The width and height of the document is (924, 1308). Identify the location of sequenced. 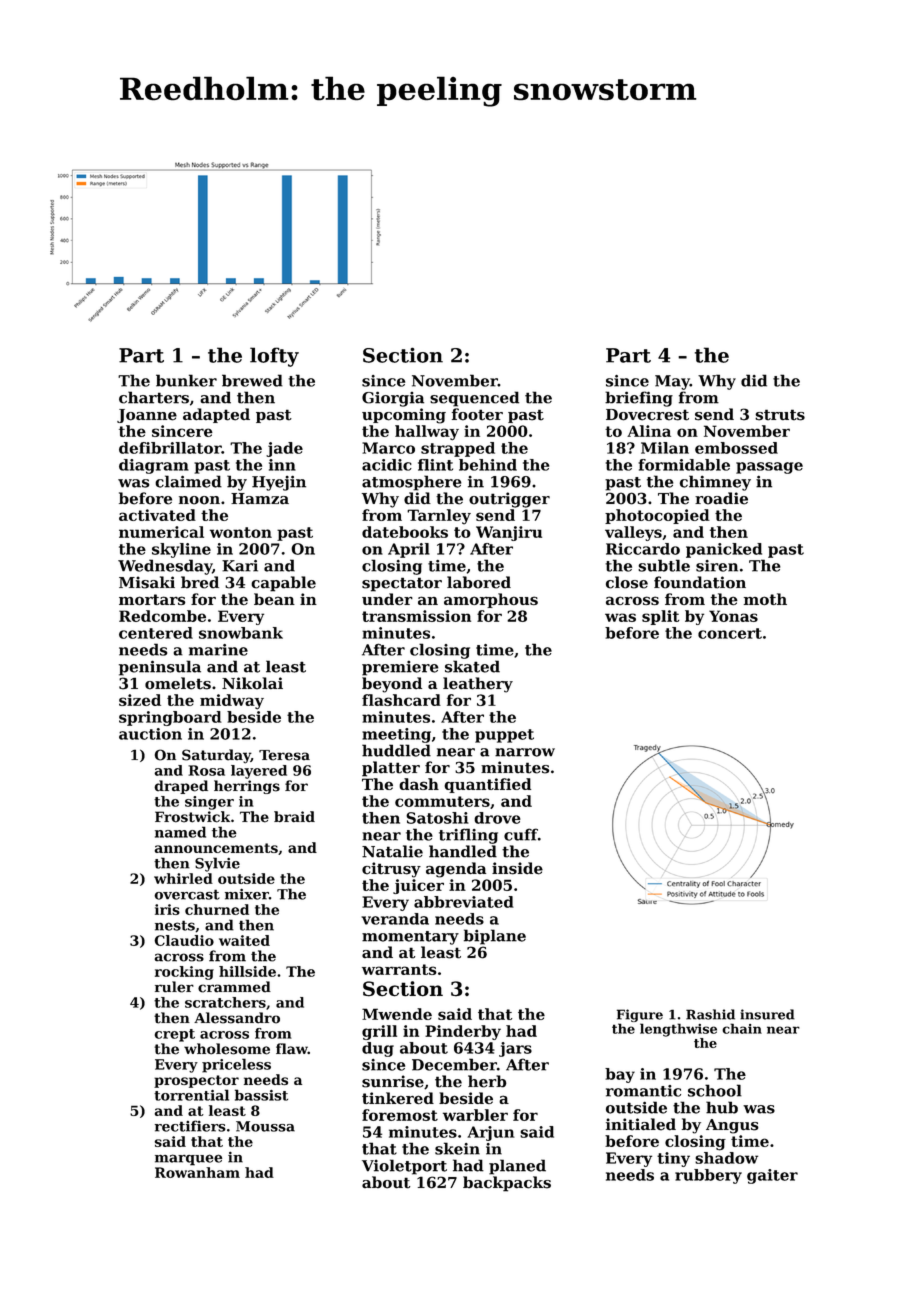
(474, 399).
